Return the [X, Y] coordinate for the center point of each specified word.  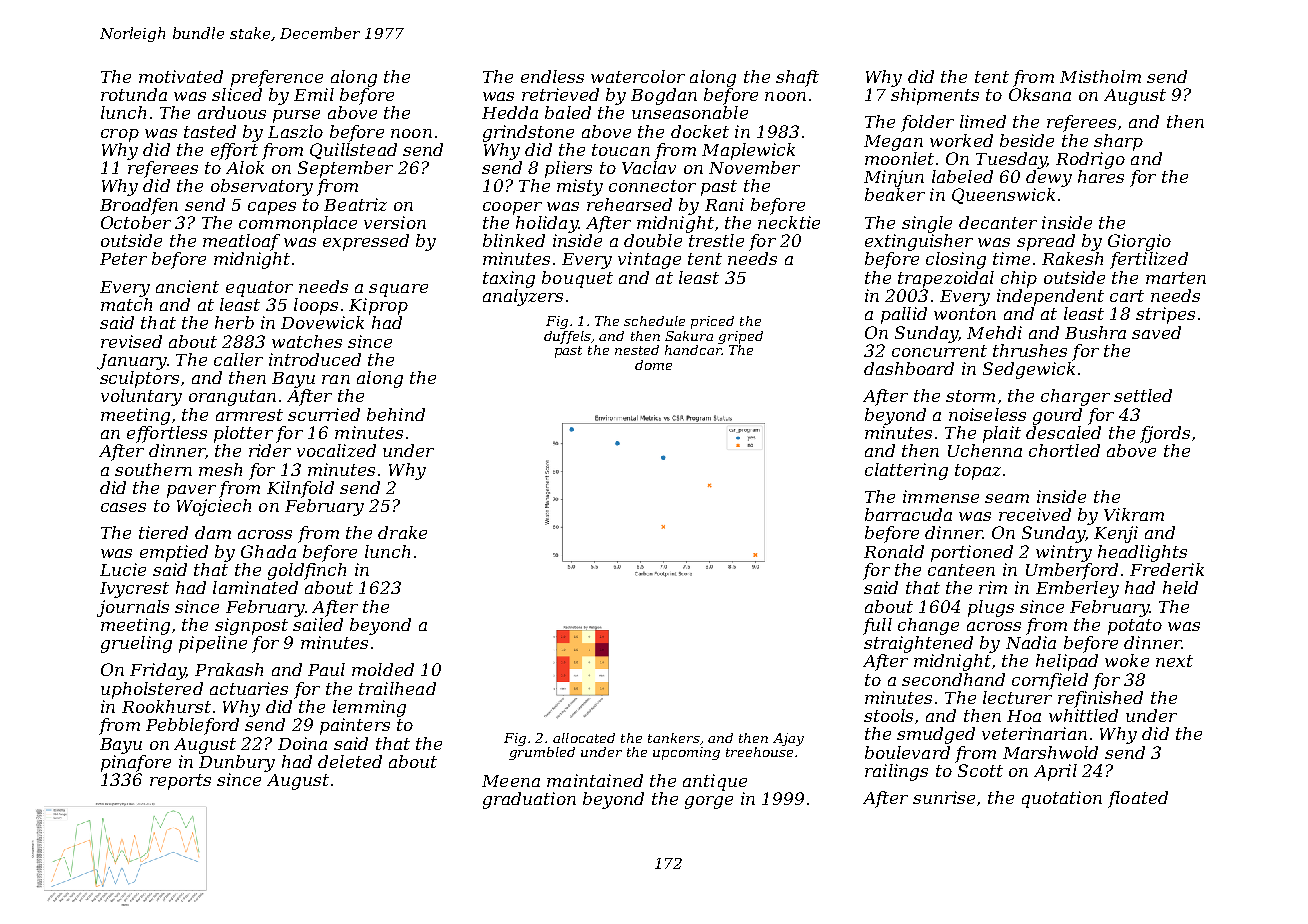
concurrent [939, 351]
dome [653, 365]
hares [1101, 176]
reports [180, 782]
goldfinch [307, 571]
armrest [249, 415]
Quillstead [353, 151]
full [877, 626]
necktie [789, 222]
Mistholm [1100, 76]
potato [1135, 627]
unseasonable [690, 112]
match [126, 304]
